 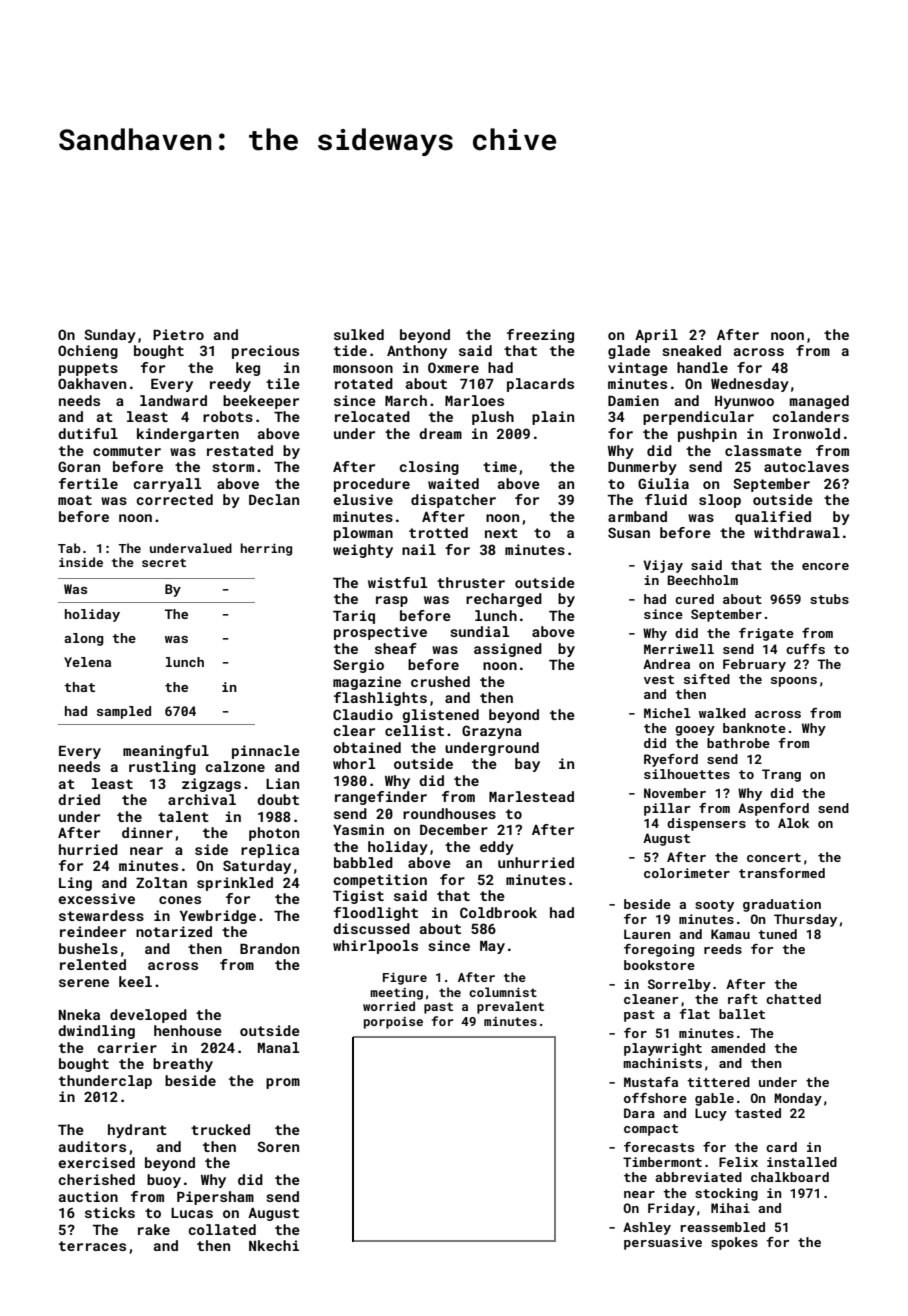 What do you see at coordinates (798, 1099) in the image?
I see `Monday` at bounding box center [798, 1099].
